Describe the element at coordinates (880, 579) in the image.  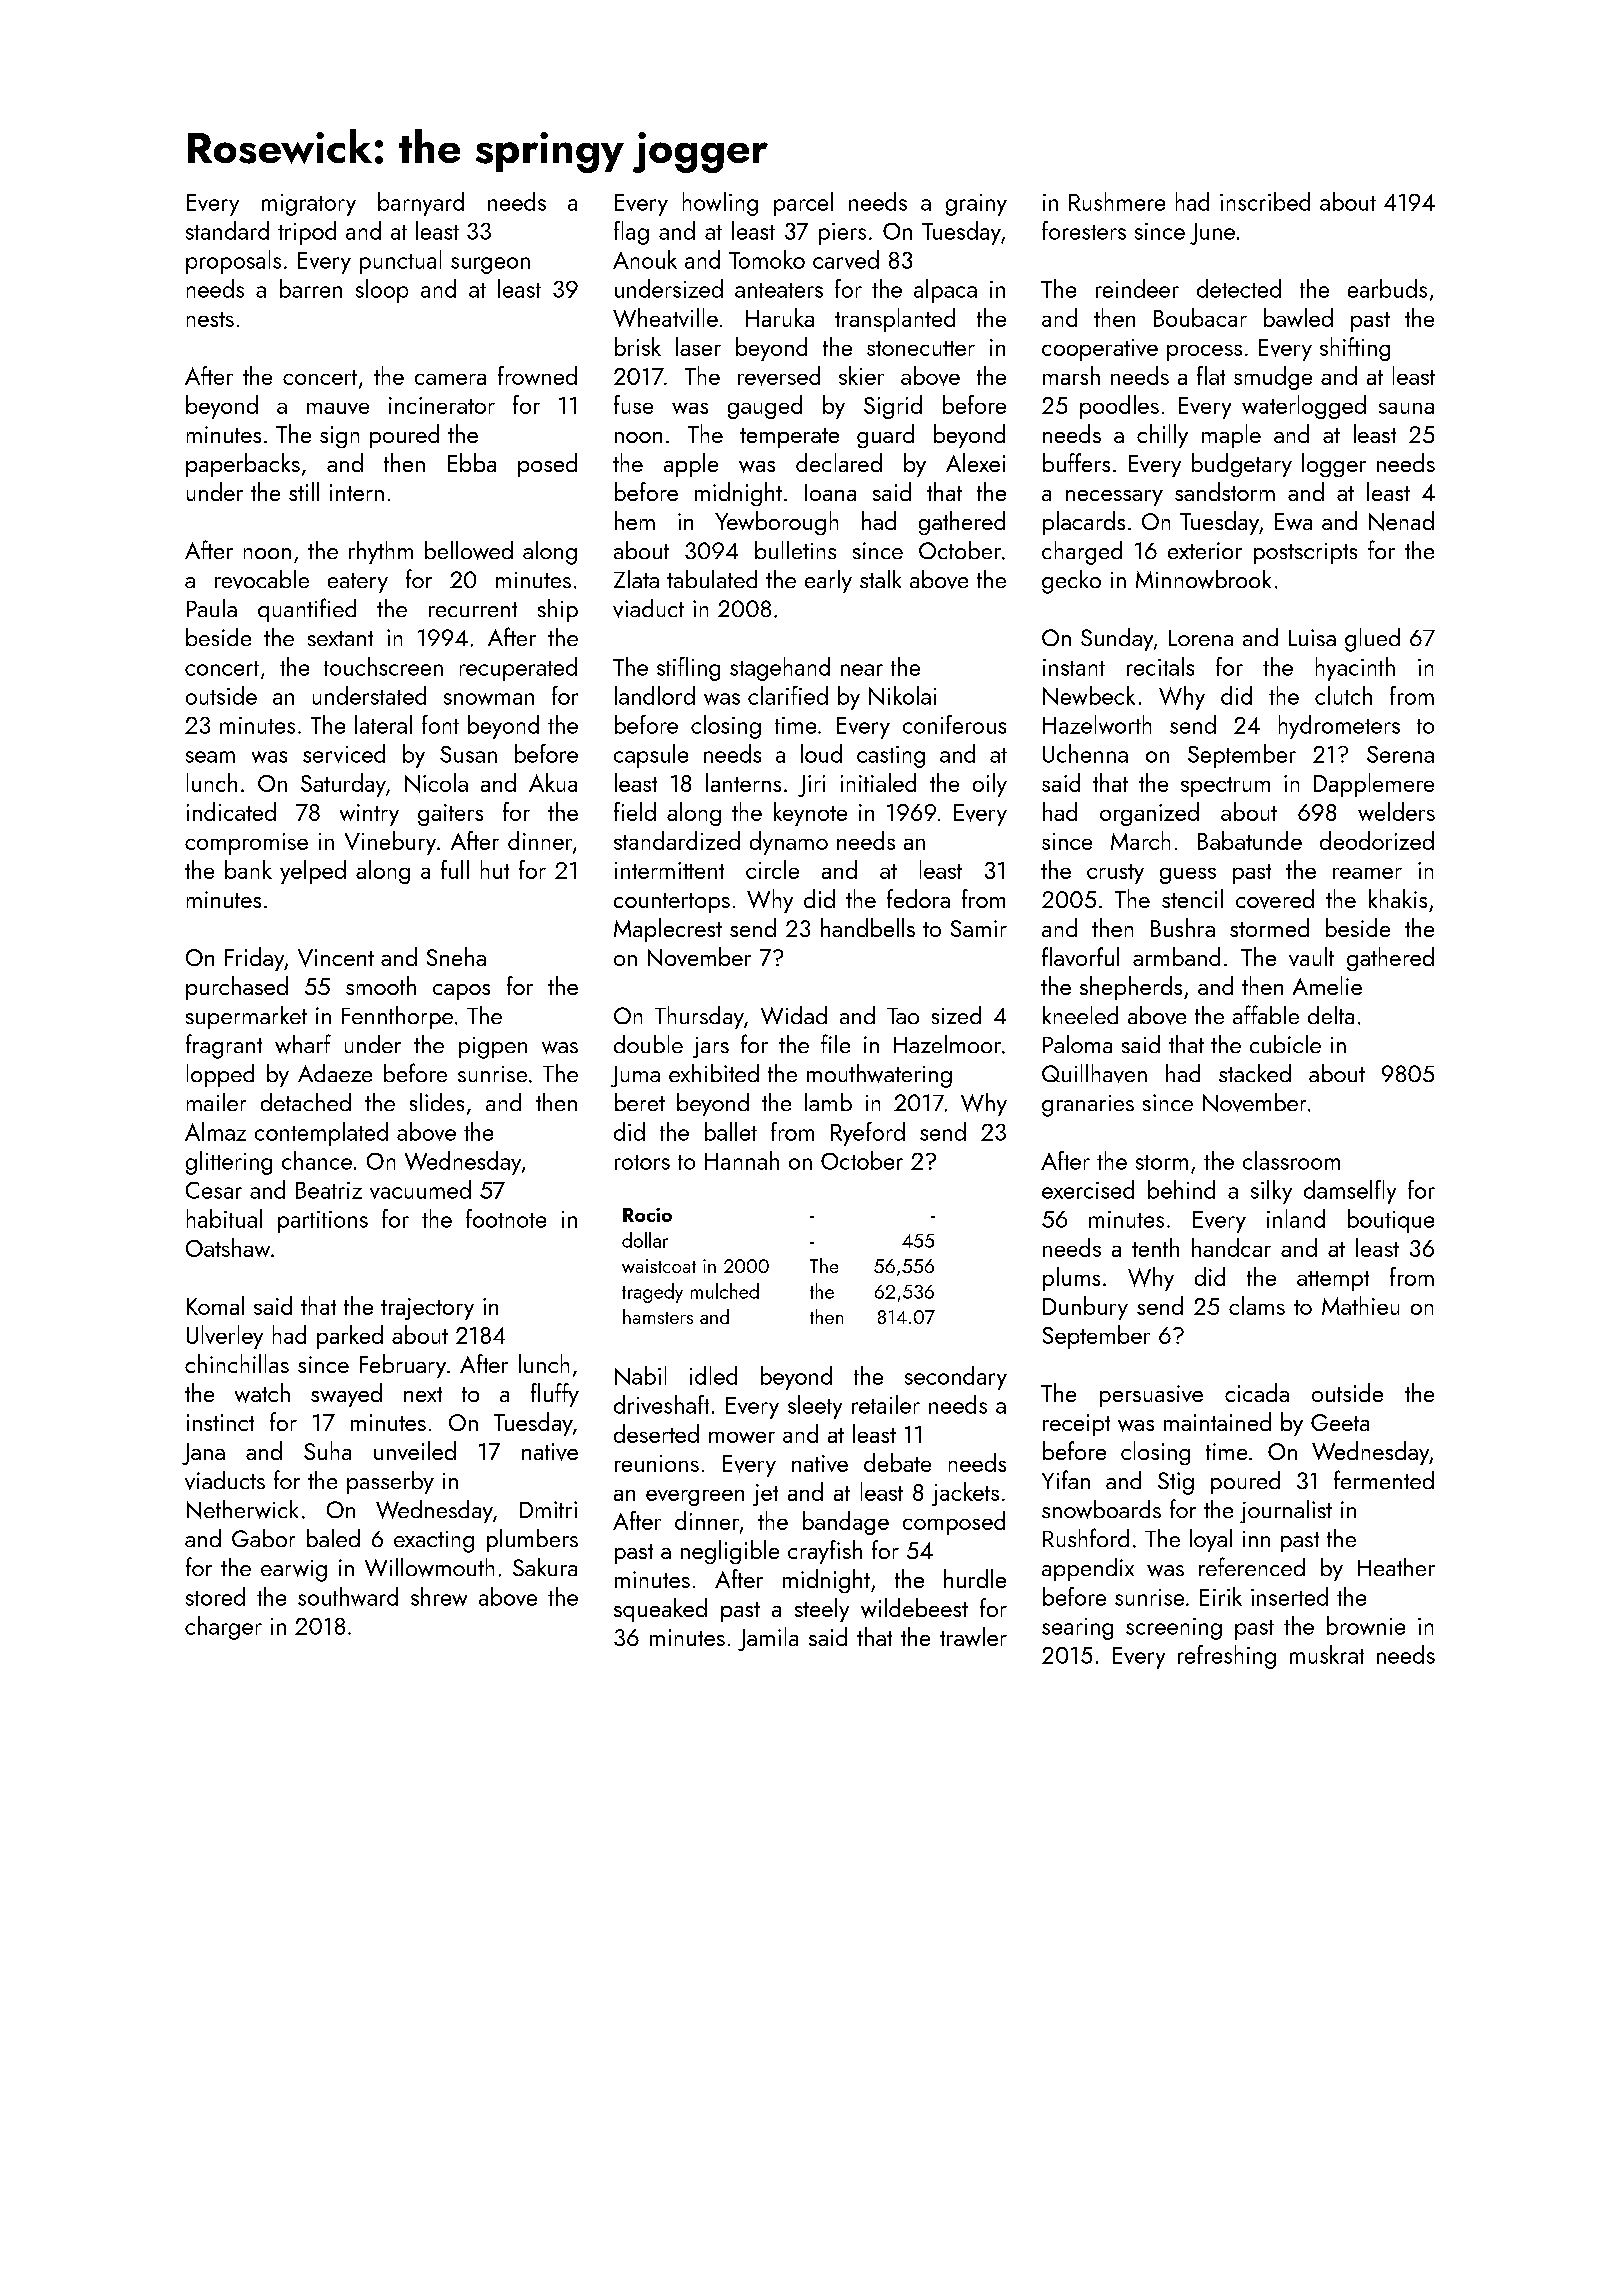
I see `stalk` at that location.
